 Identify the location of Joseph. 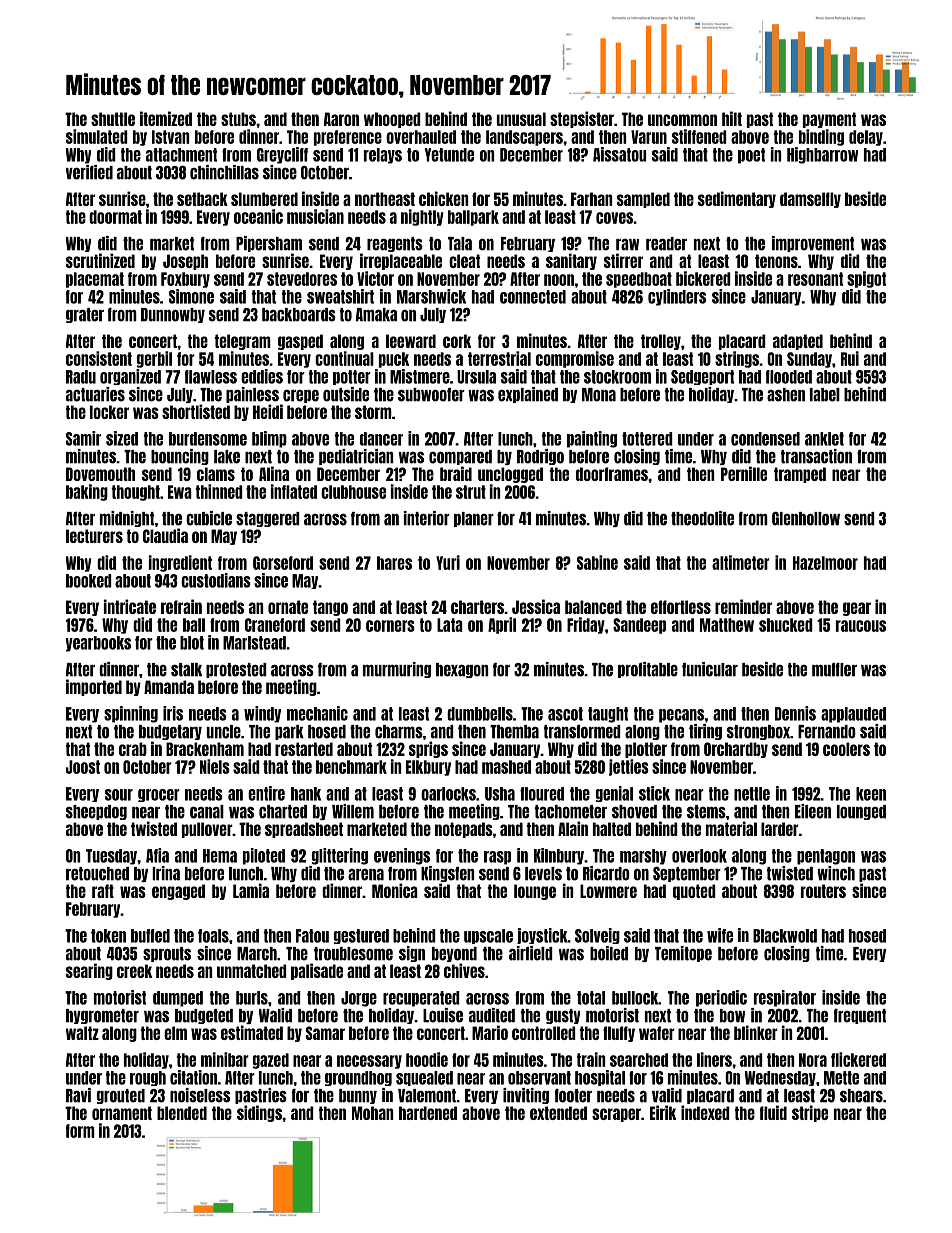
(185, 262).
